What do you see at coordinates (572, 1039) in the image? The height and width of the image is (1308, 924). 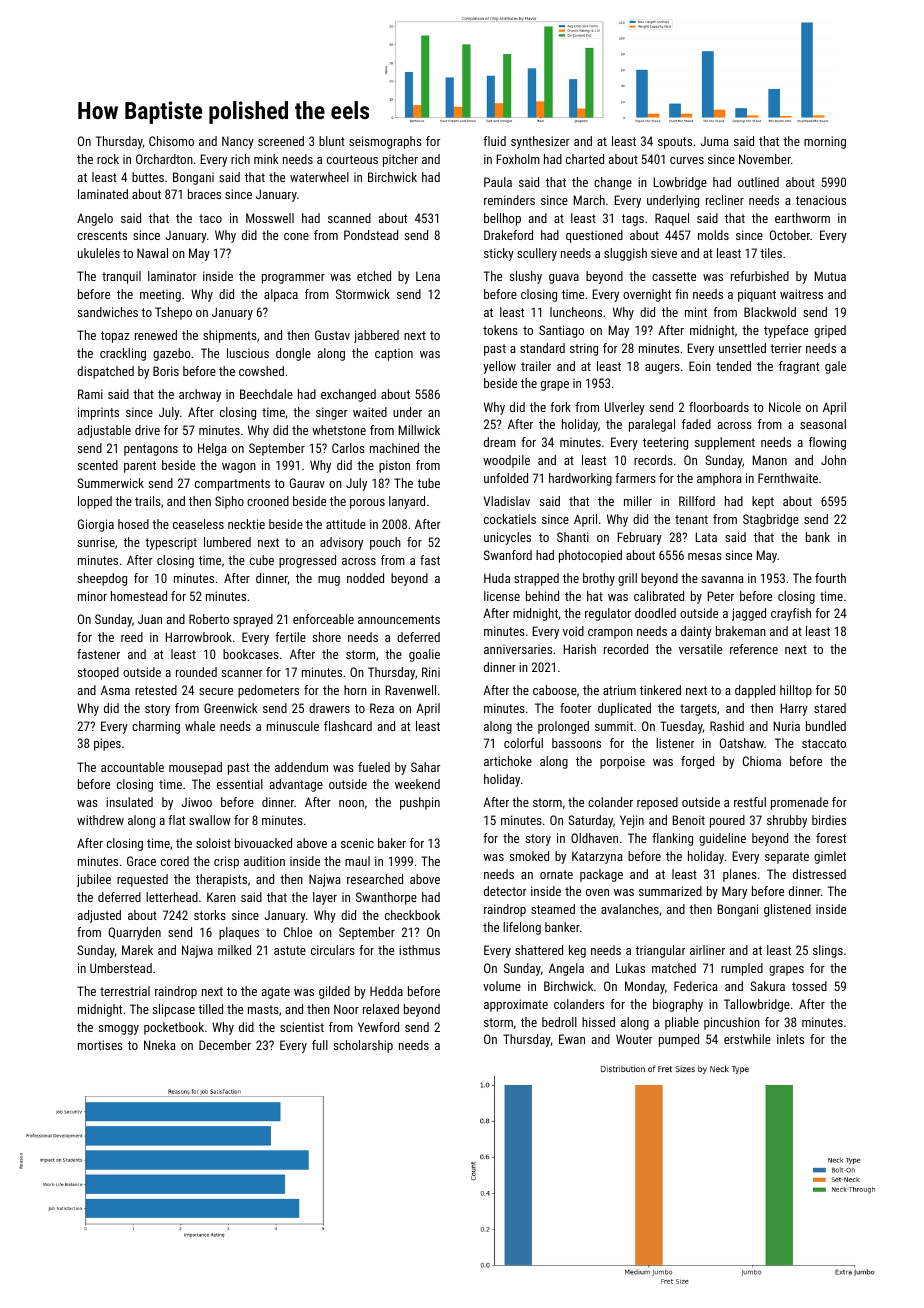 I see `Ewan` at bounding box center [572, 1039].
